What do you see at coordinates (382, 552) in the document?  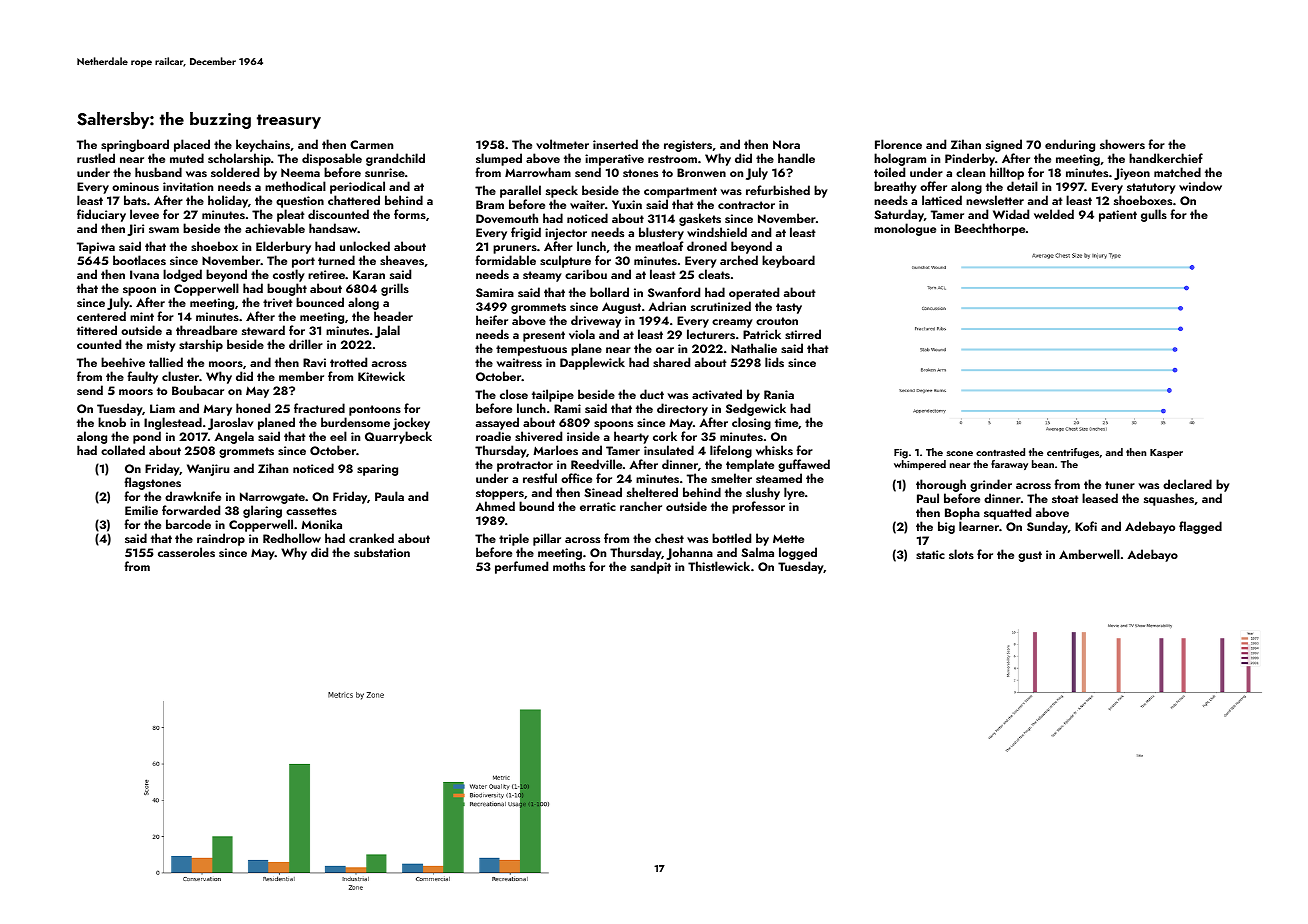 I see `substation` at bounding box center [382, 552].
